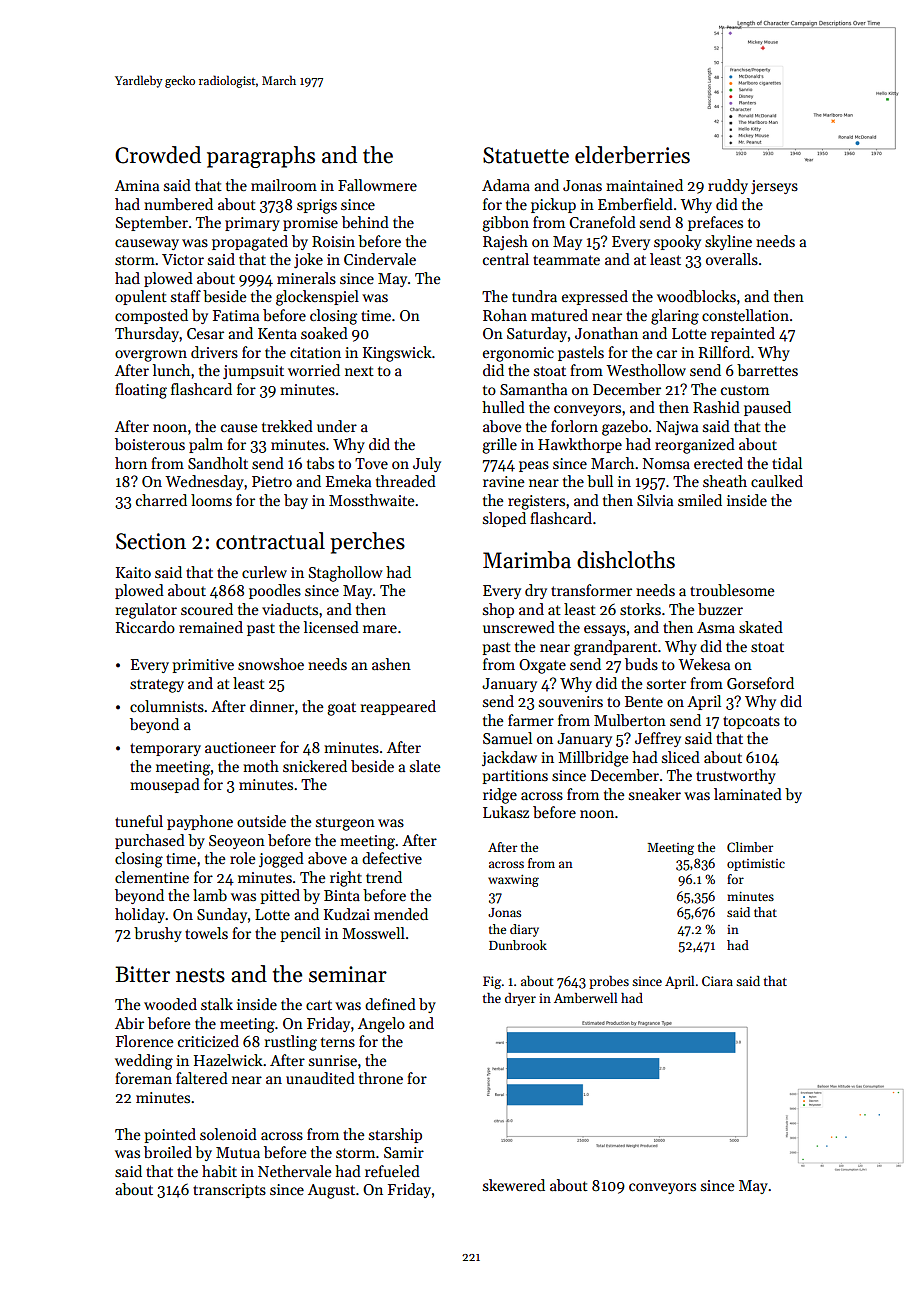  What do you see at coordinates (717, 981) in the image?
I see `Ciara` at bounding box center [717, 981].
